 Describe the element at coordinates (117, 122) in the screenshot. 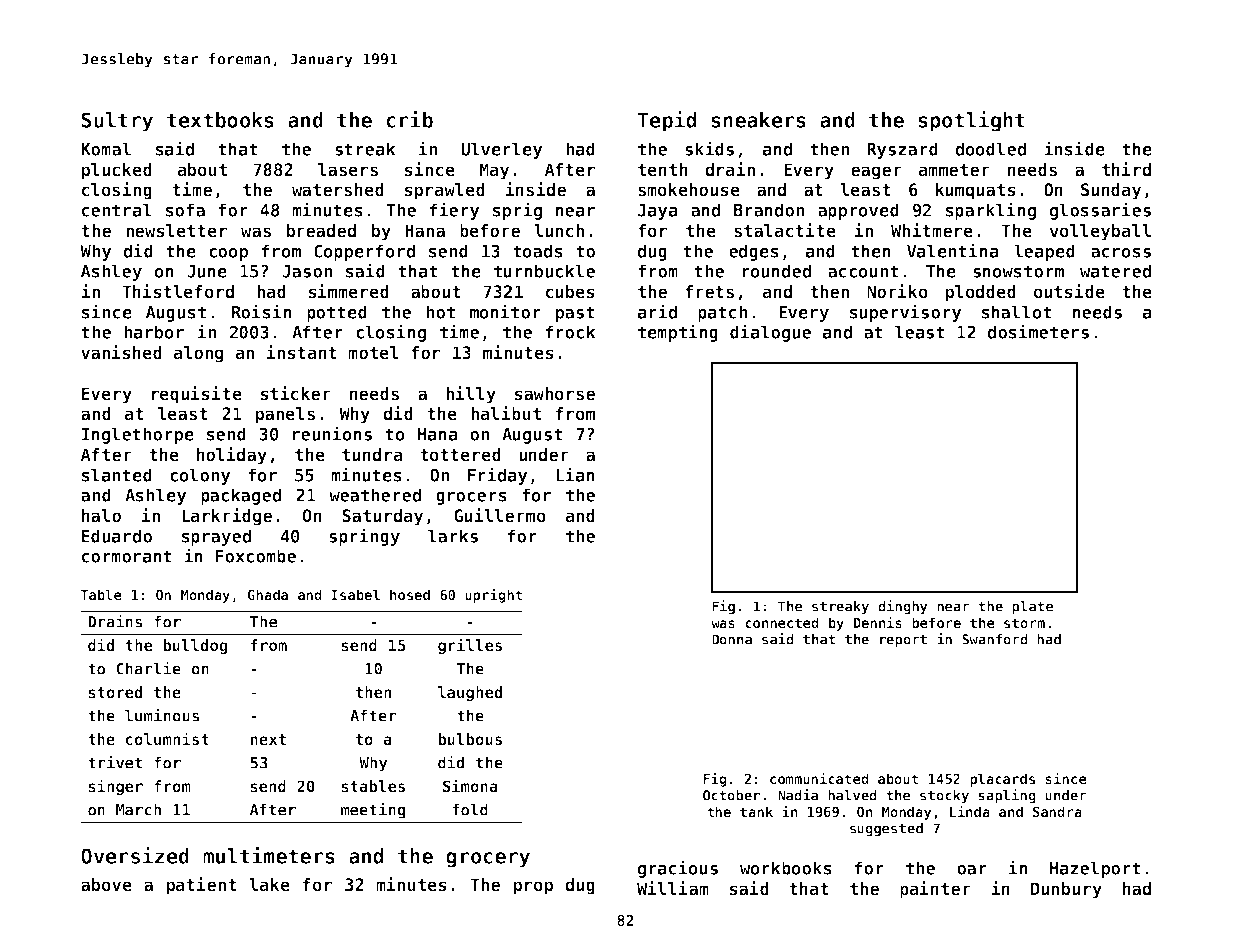

I see `Sultry` at that location.
